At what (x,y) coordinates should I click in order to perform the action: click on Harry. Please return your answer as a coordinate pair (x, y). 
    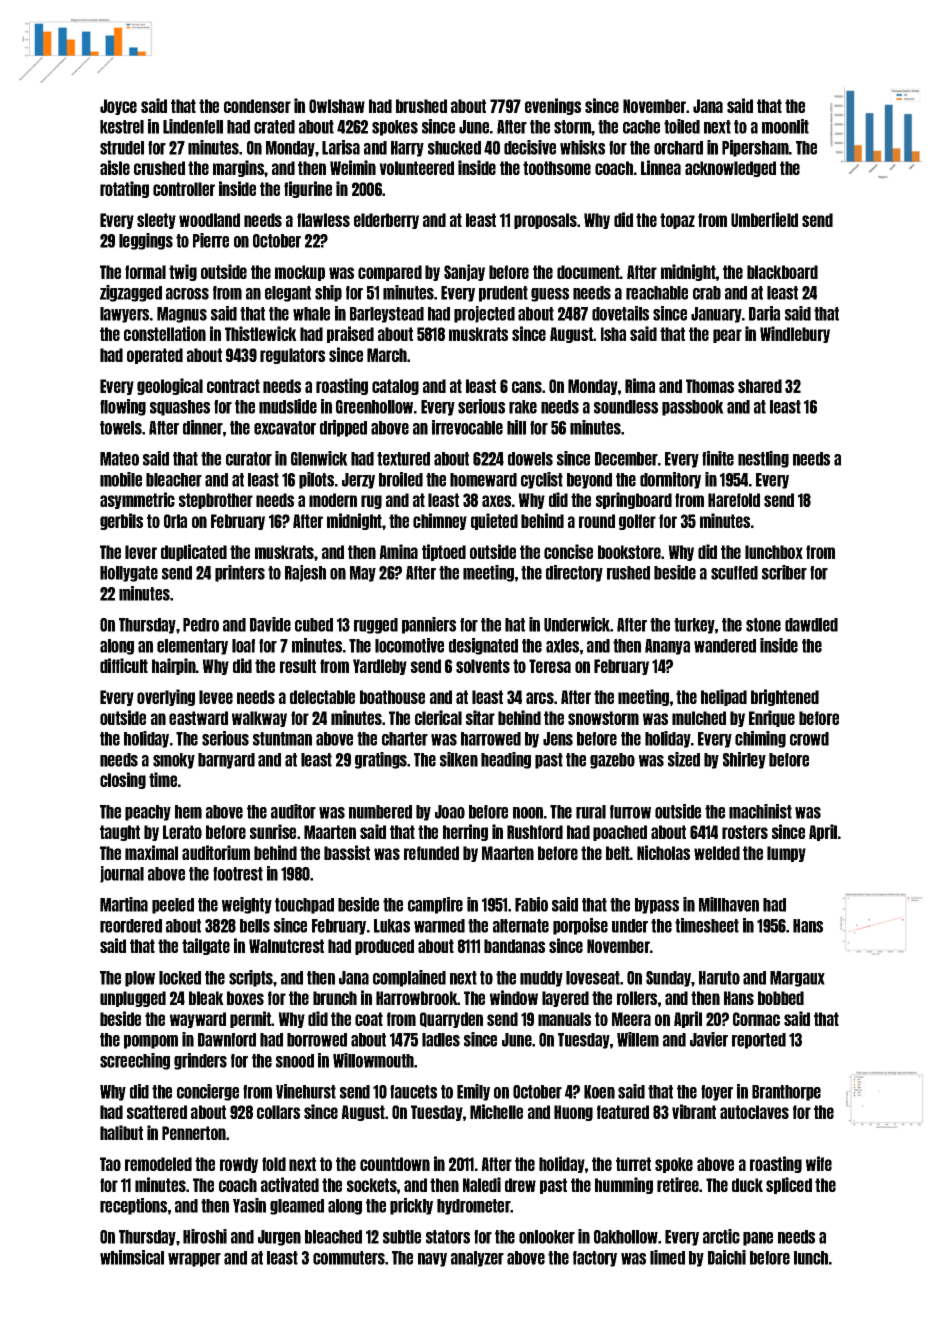
    Looking at the image, I should click on (407, 149).
